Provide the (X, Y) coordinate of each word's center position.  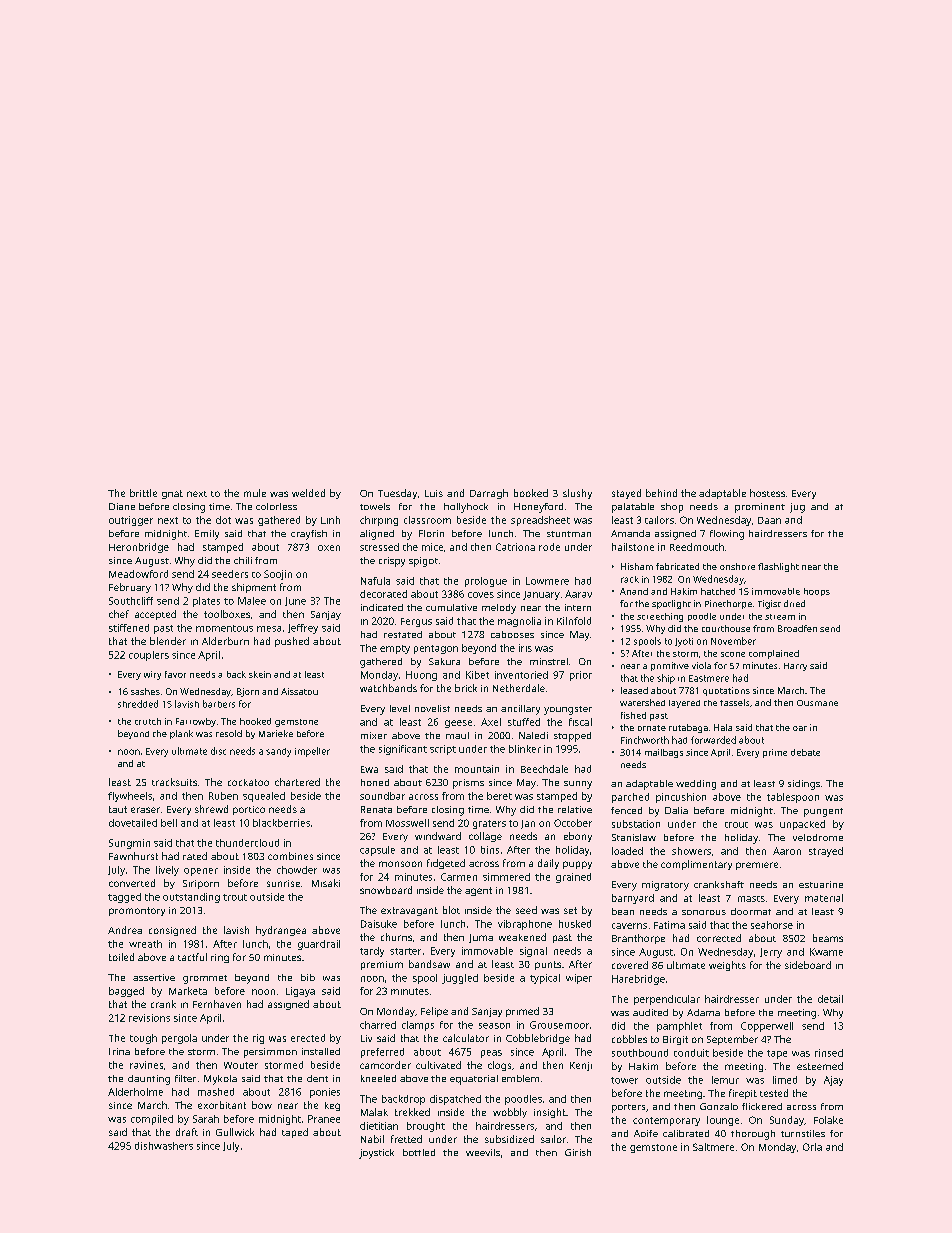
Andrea (125, 930)
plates (206, 602)
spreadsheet (540, 521)
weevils (483, 1152)
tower (624, 1080)
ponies (325, 1093)
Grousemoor (559, 1025)
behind (661, 493)
